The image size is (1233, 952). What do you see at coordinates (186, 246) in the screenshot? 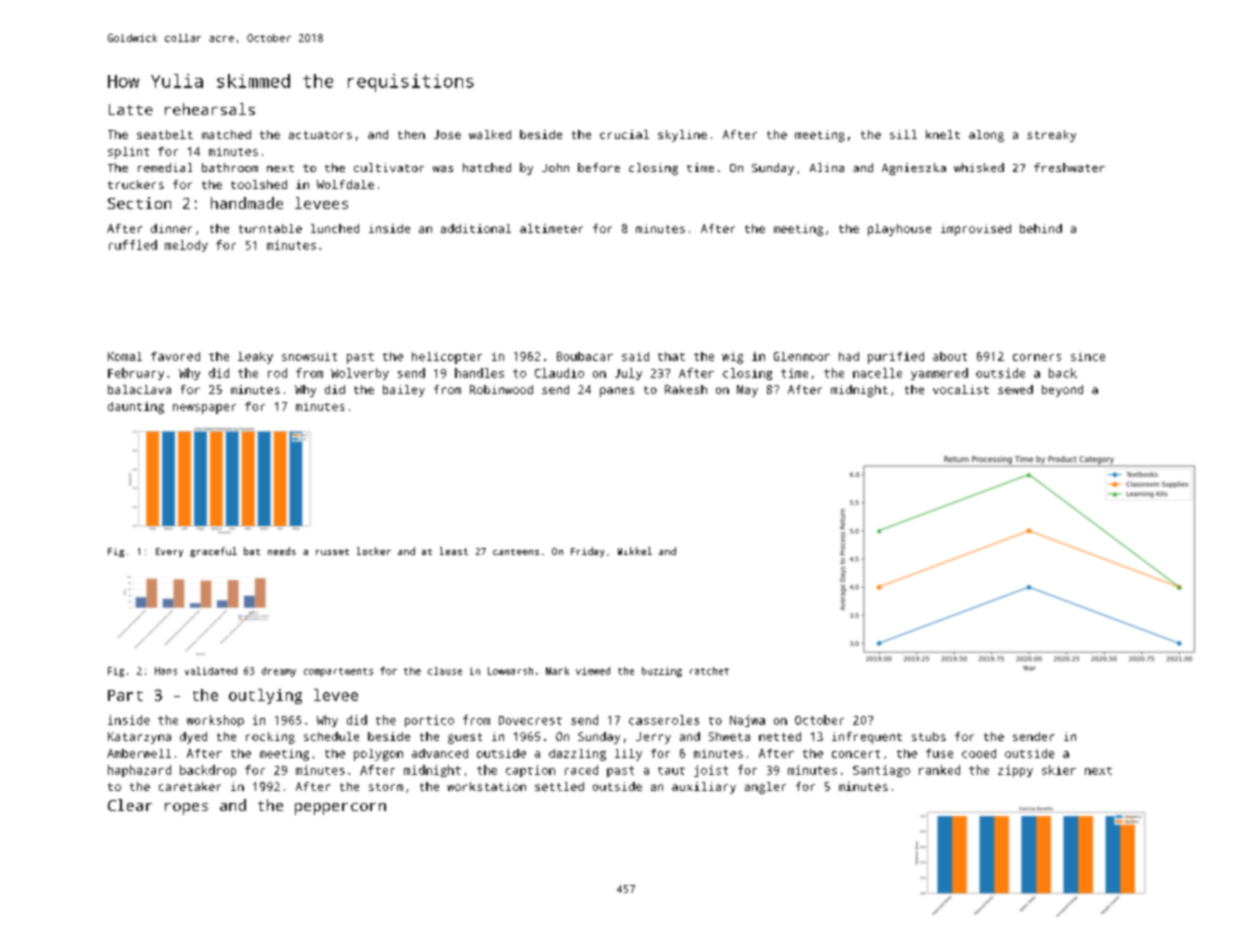
I see `melody` at bounding box center [186, 246].
